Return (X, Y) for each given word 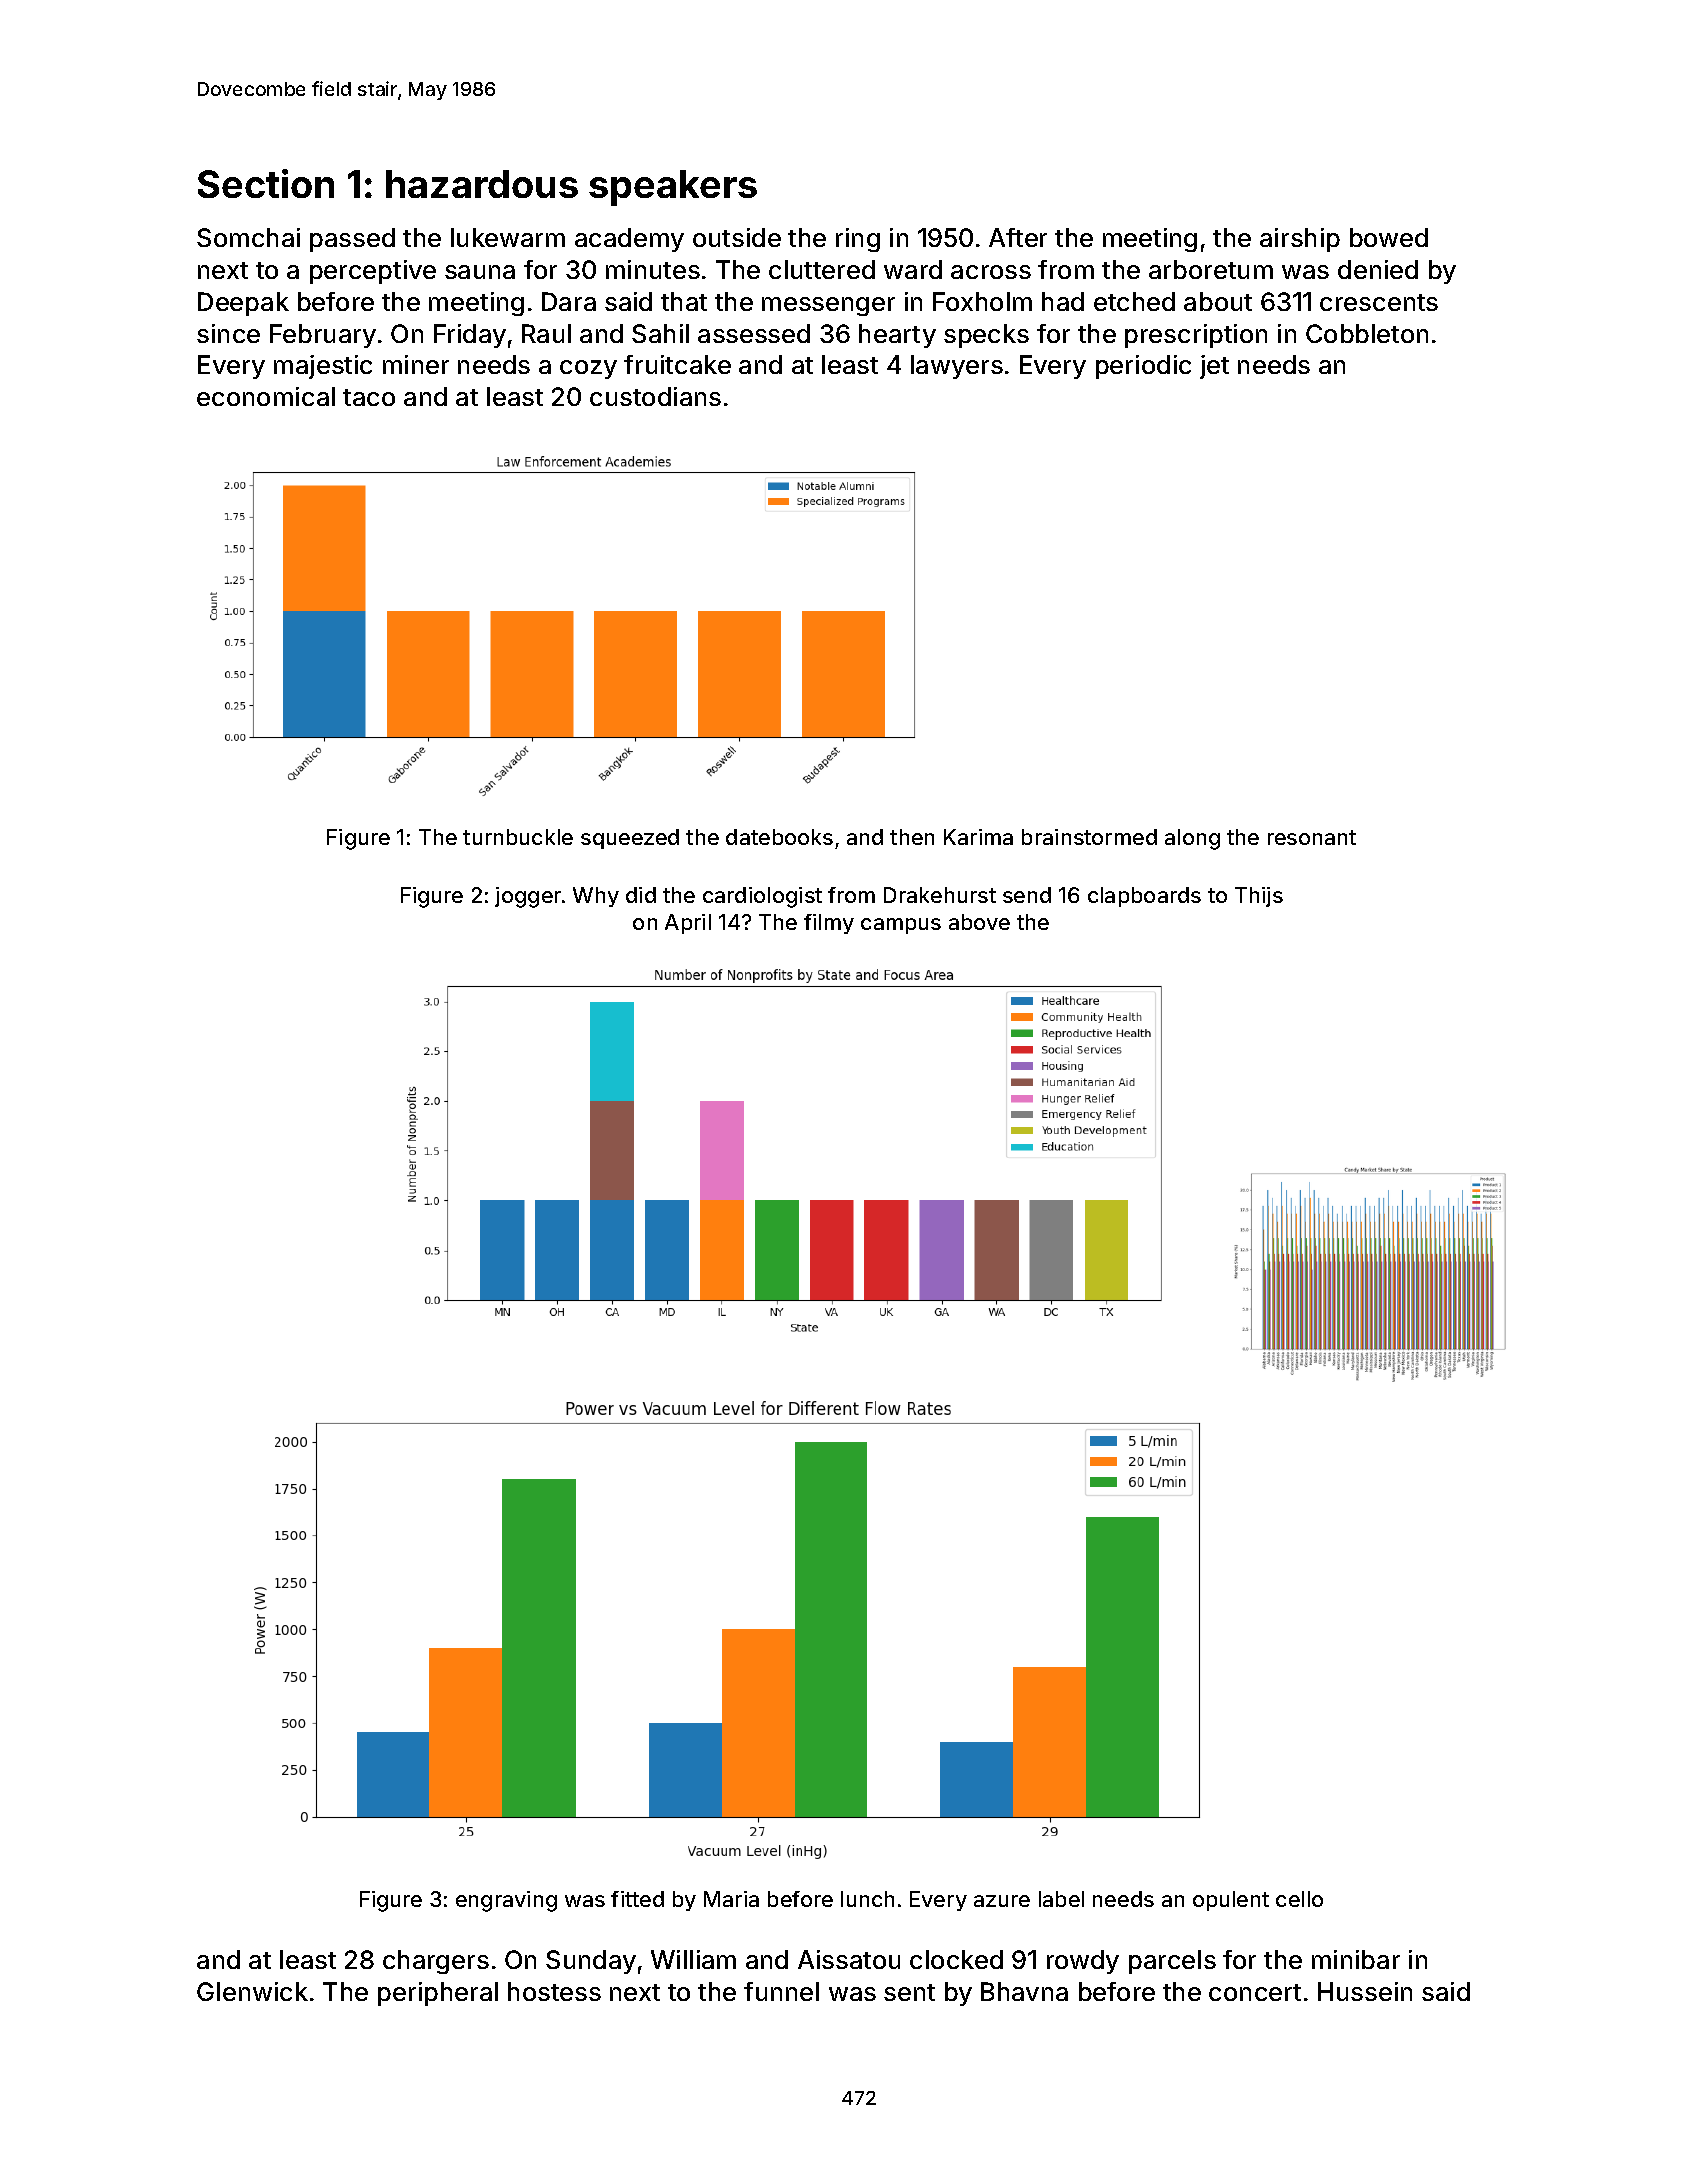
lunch (867, 1899)
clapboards (1144, 897)
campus (901, 926)
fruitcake (677, 364)
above (979, 922)
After (1018, 237)
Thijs (1259, 897)
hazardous (482, 184)
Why (596, 897)
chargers (436, 1962)
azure (1002, 1901)
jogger (528, 897)
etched (1134, 301)
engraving (506, 1901)
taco (369, 397)
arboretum (1211, 269)
